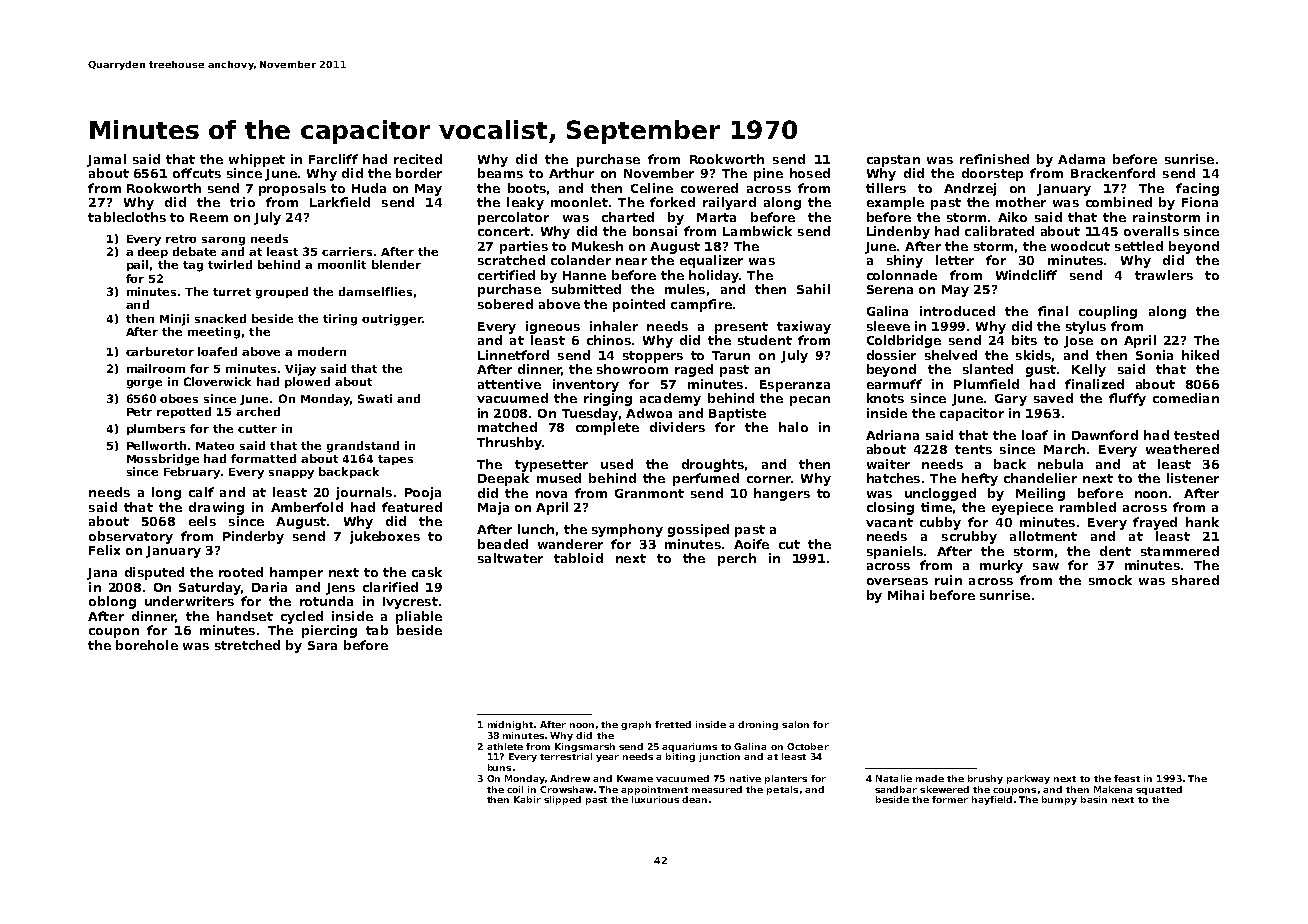  I want to click on slipped, so click(562, 800).
